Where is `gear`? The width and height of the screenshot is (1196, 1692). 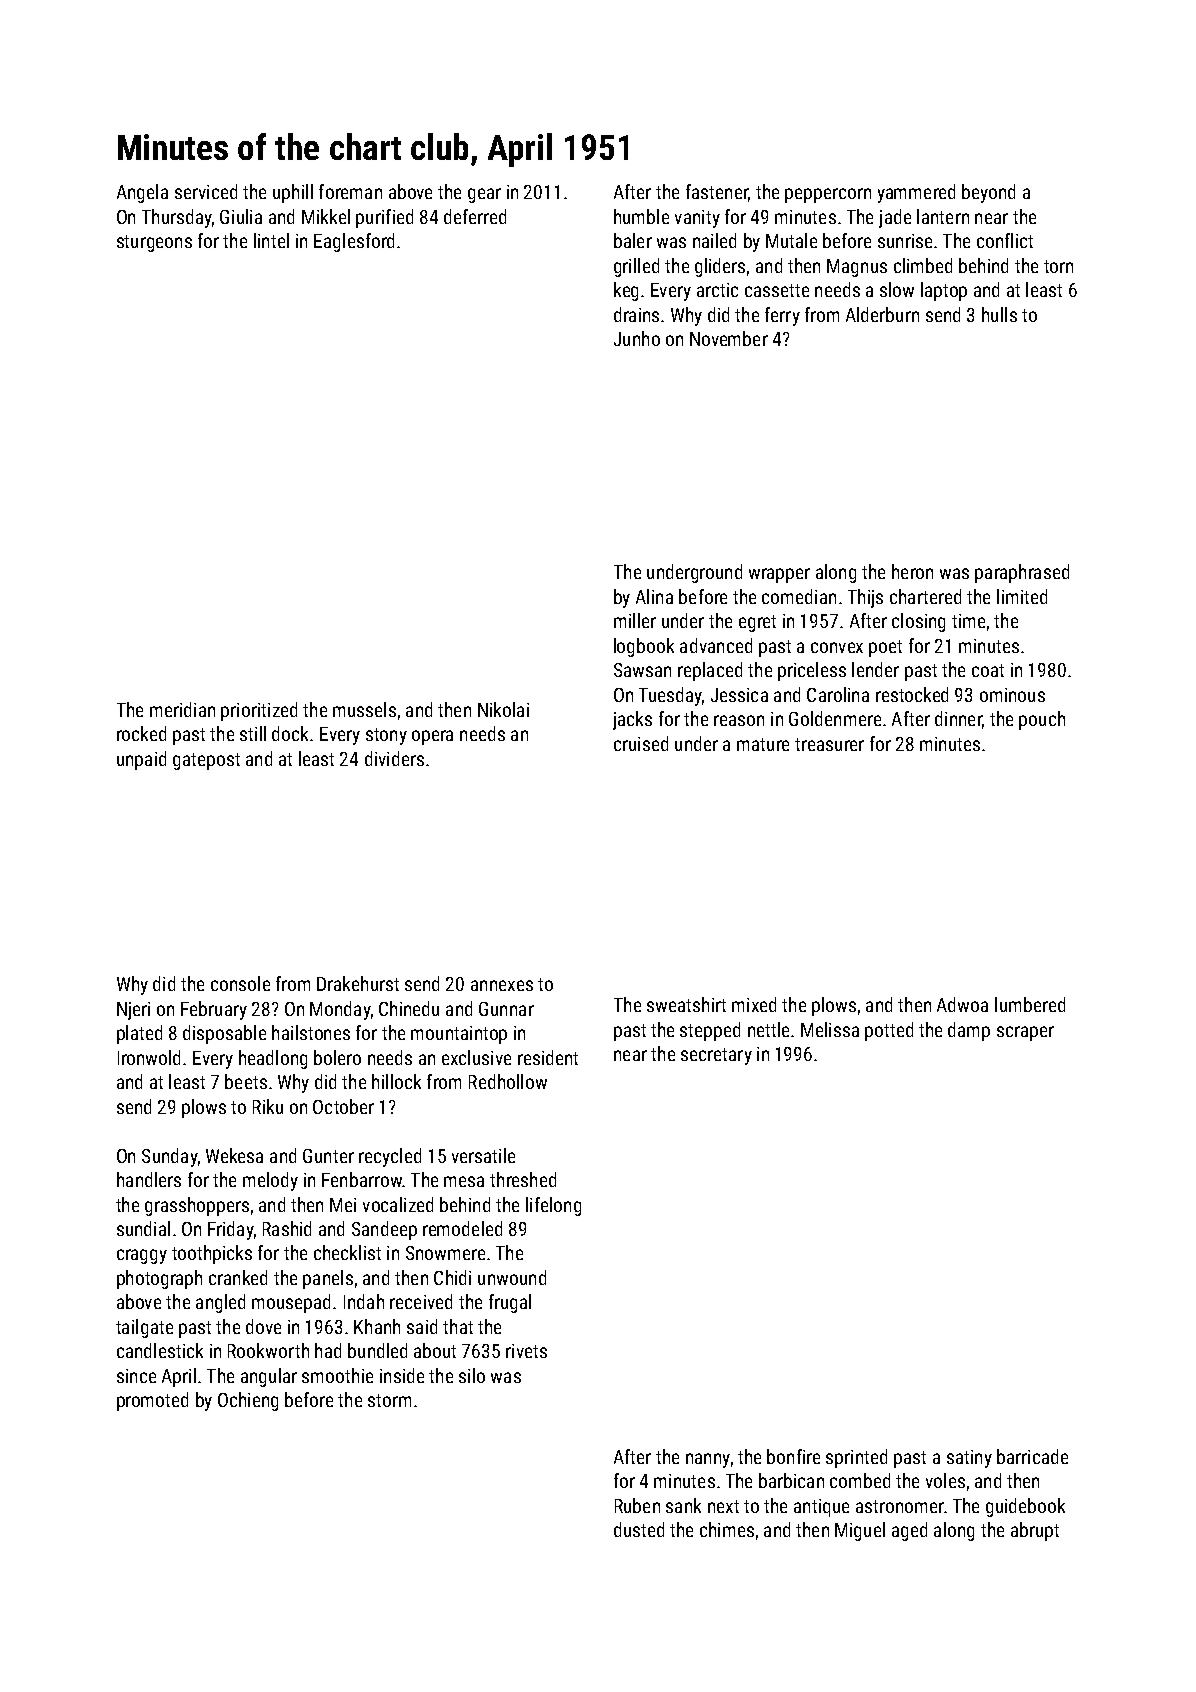
gear is located at coordinates (484, 195).
